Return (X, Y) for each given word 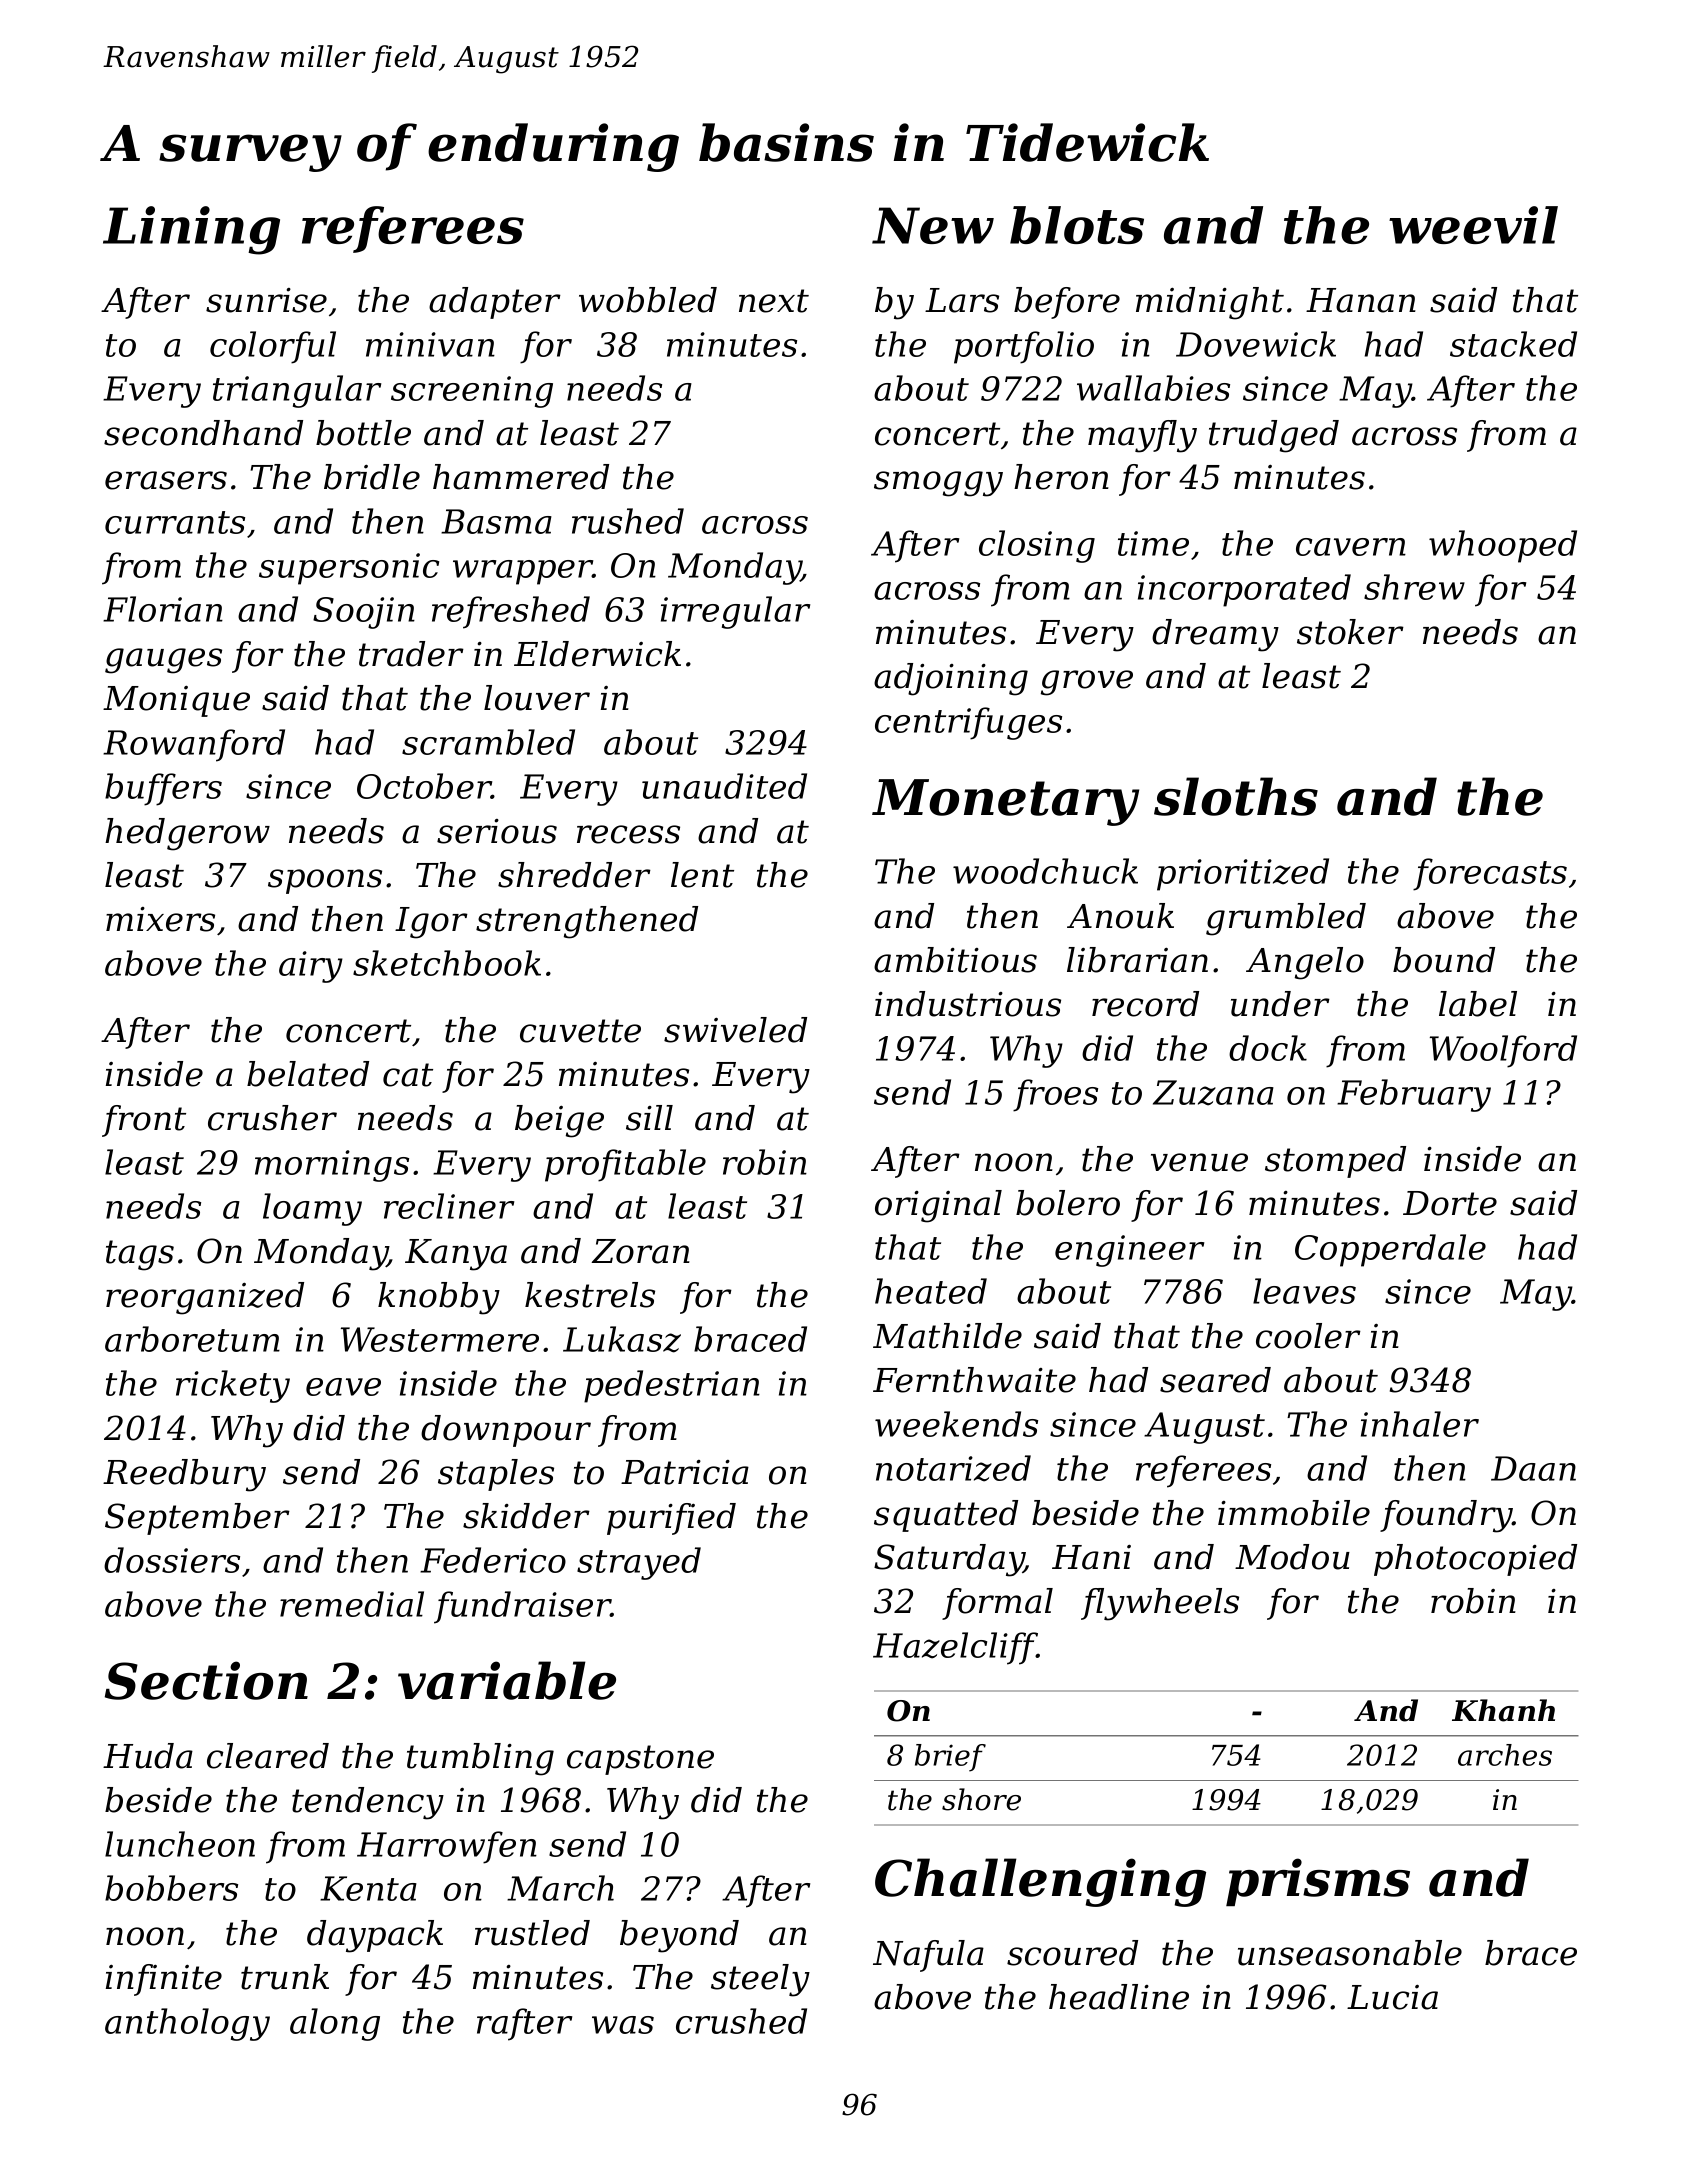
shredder (574, 875)
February (1414, 1095)
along (335, 2024)
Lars (962, 300)
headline (1119, 1997)
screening (472, 392)
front (144, 1121)
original (938, 1206)
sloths (1236, 796)
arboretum (192, 1339)
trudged (1274, 436)
